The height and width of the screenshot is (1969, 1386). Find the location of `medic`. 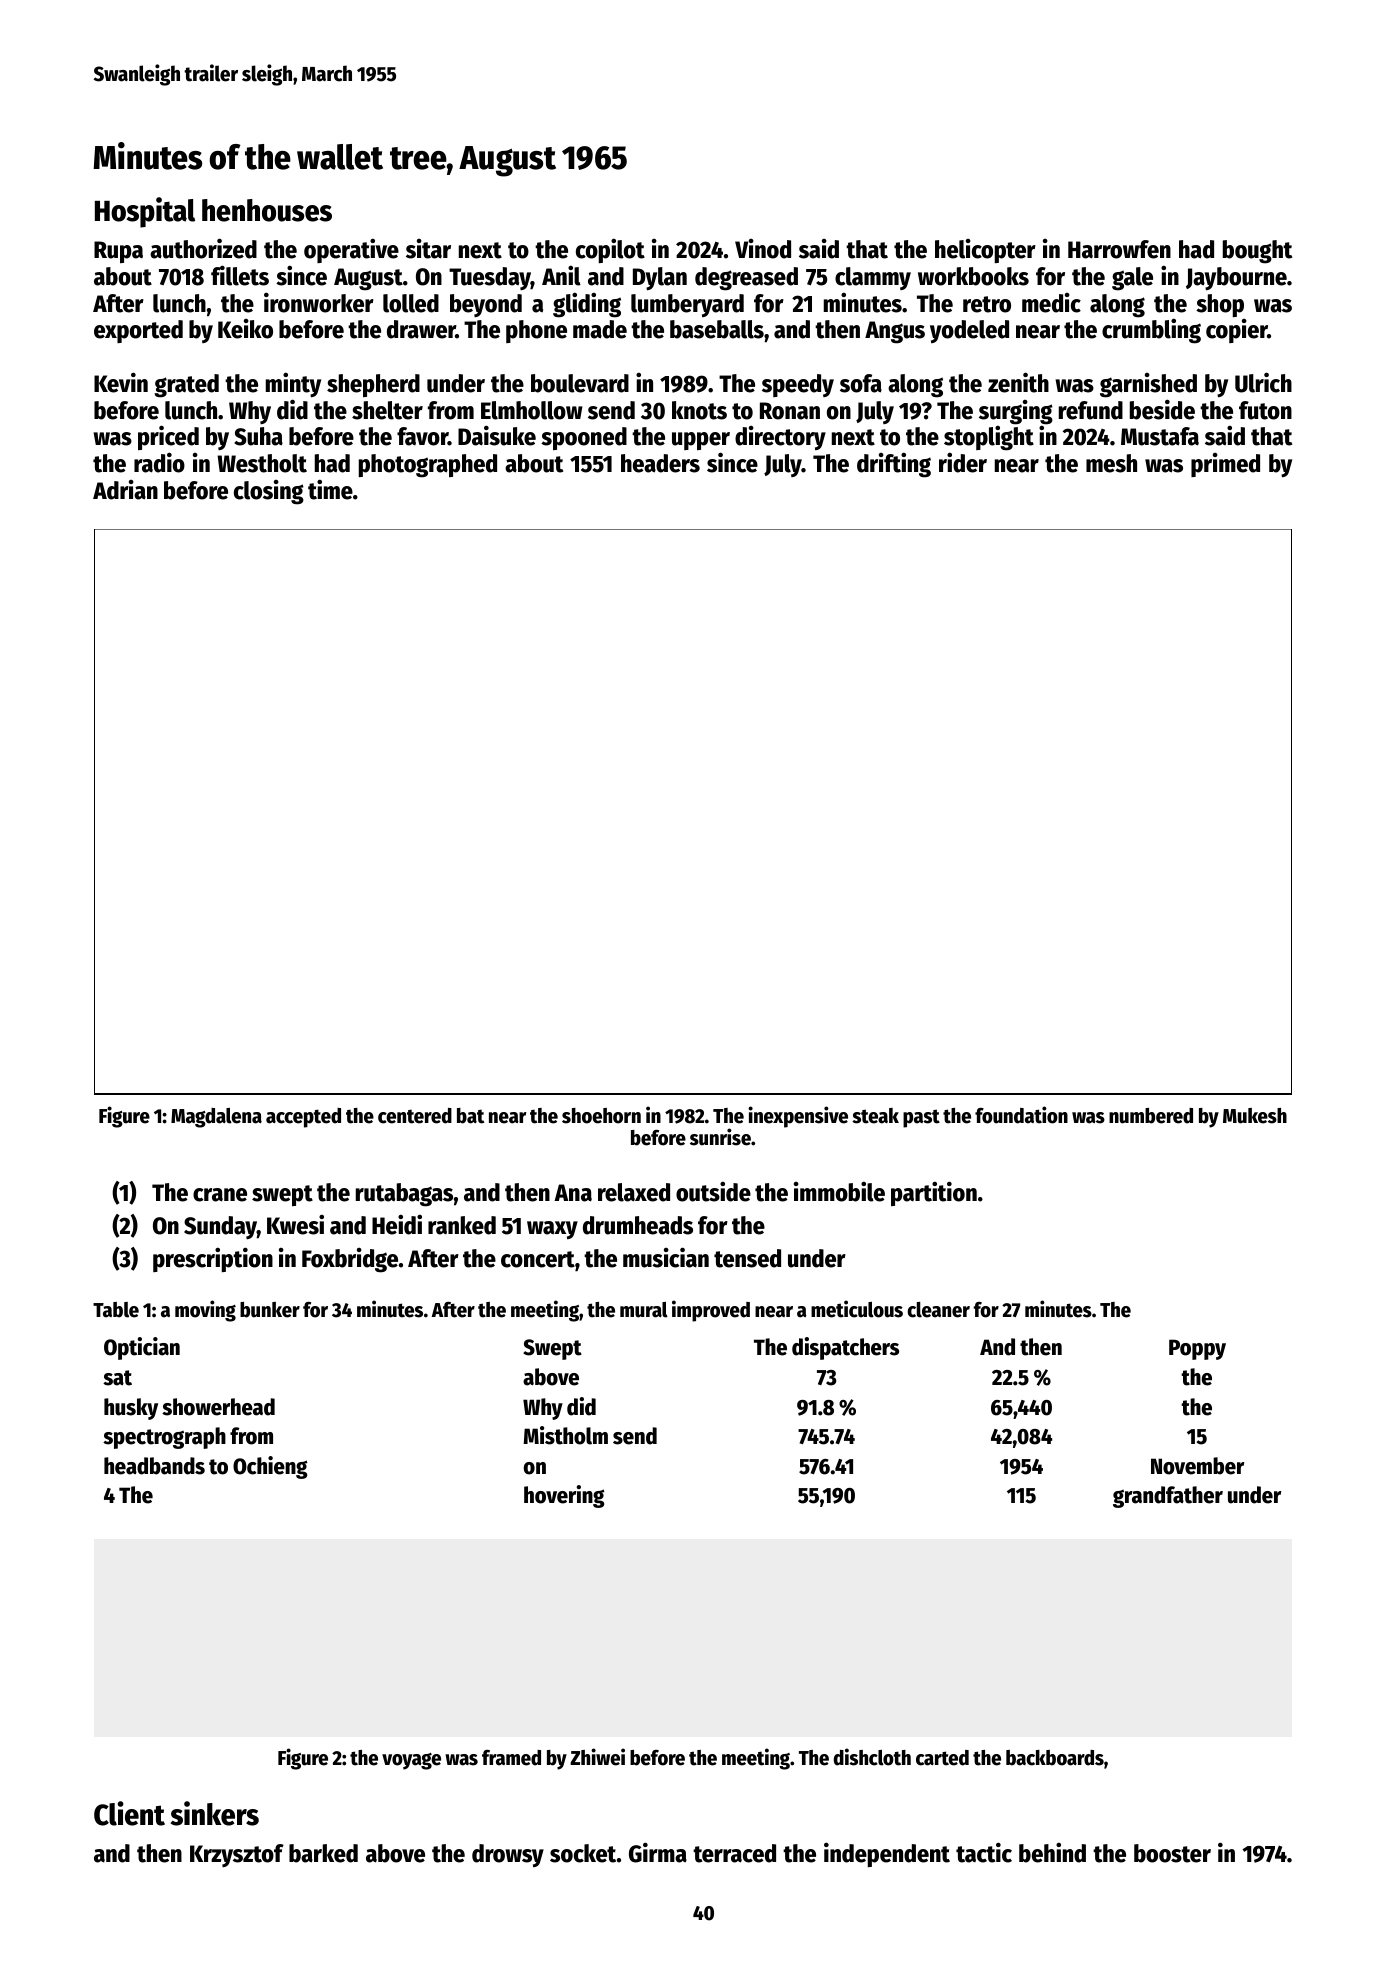

medic is located at coordinates (1051, 303).
